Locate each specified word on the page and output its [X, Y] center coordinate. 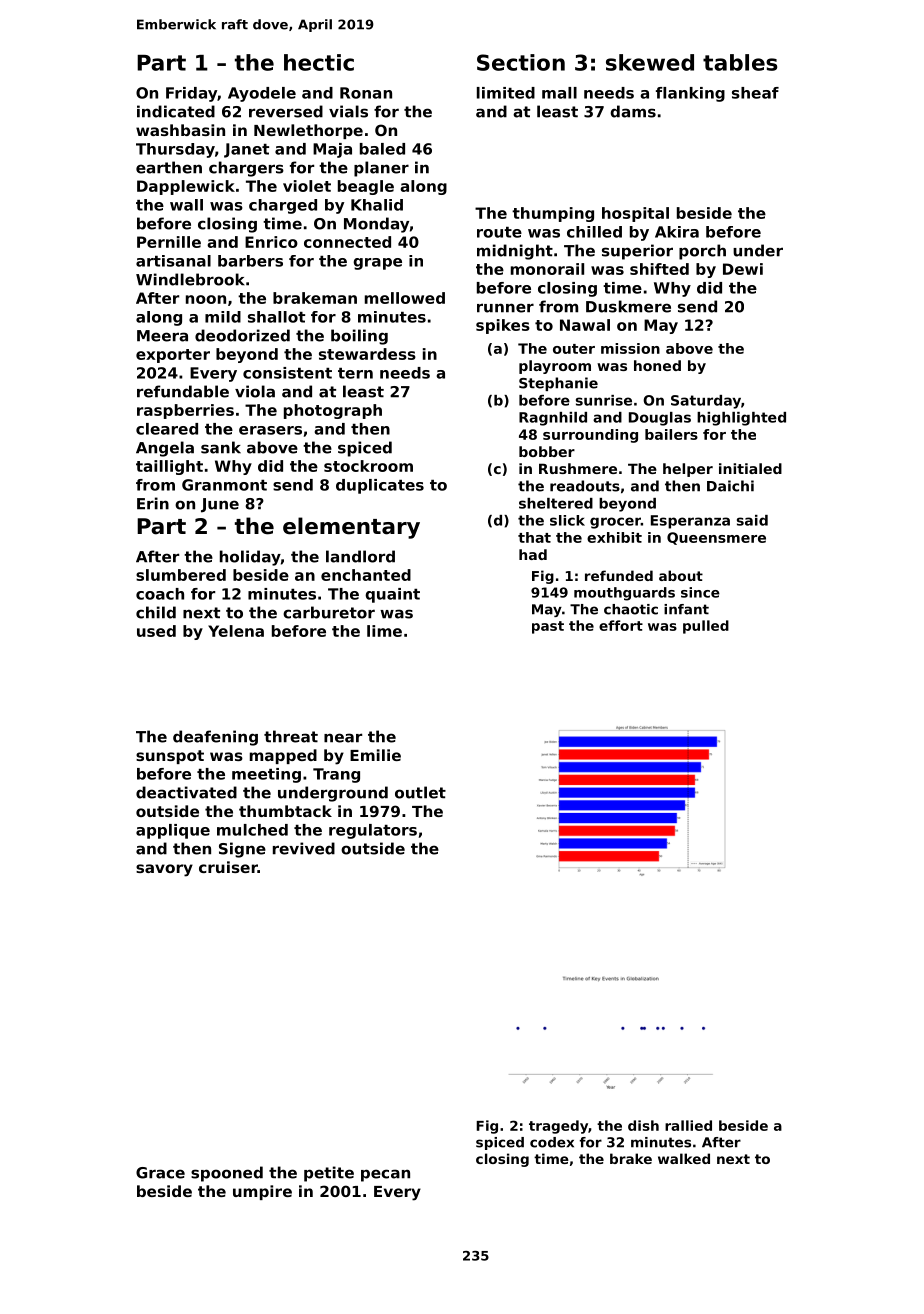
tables [740, 62]
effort [621, 625]
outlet [420, 792]
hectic [319, 62]
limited [506, 93]
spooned [227, 1174]
